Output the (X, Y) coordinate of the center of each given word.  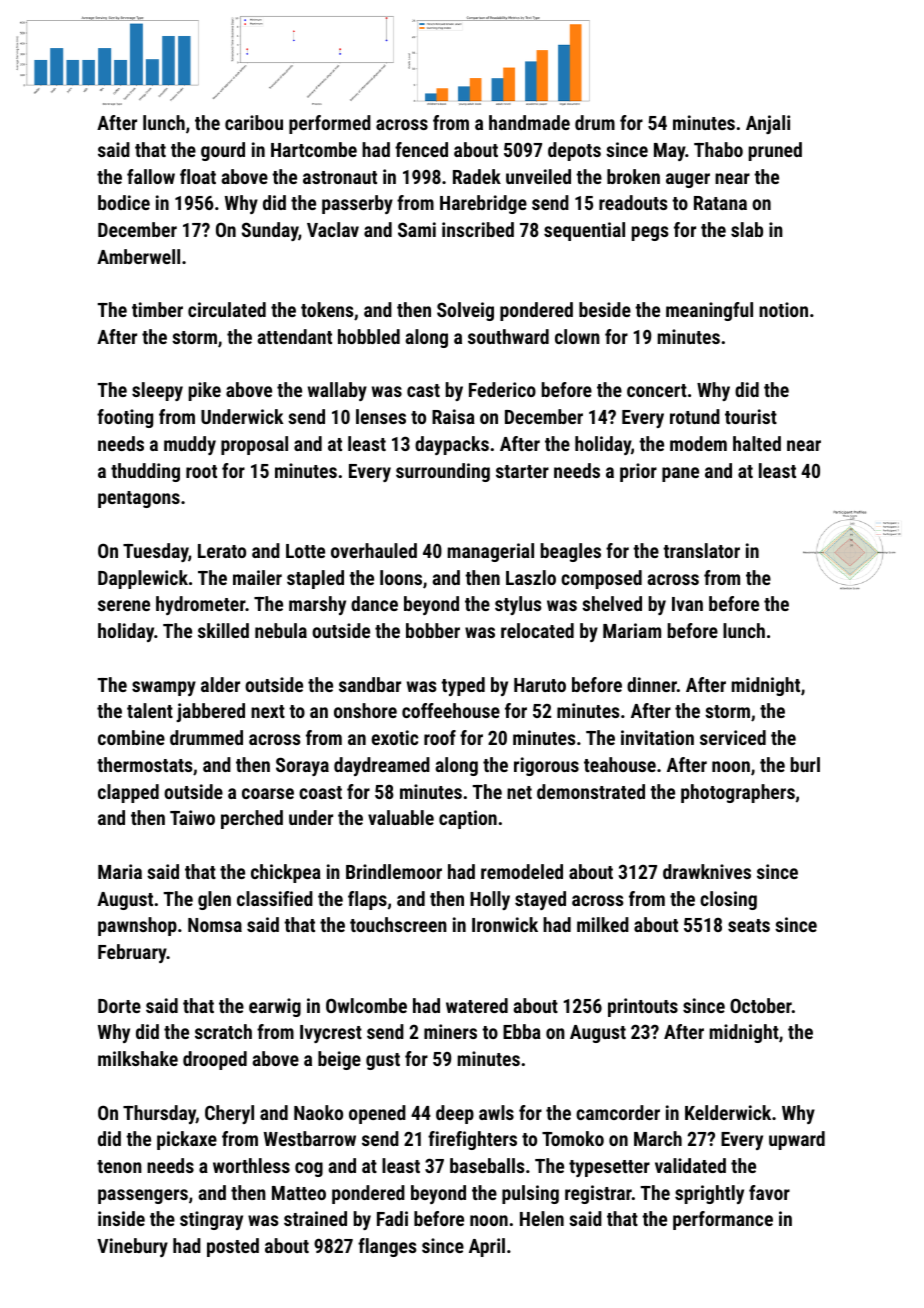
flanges (387, 1247)
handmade (529, 122)
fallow (151, 176)
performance (723, 1220)
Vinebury (132, 1247)
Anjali (768, 124)
